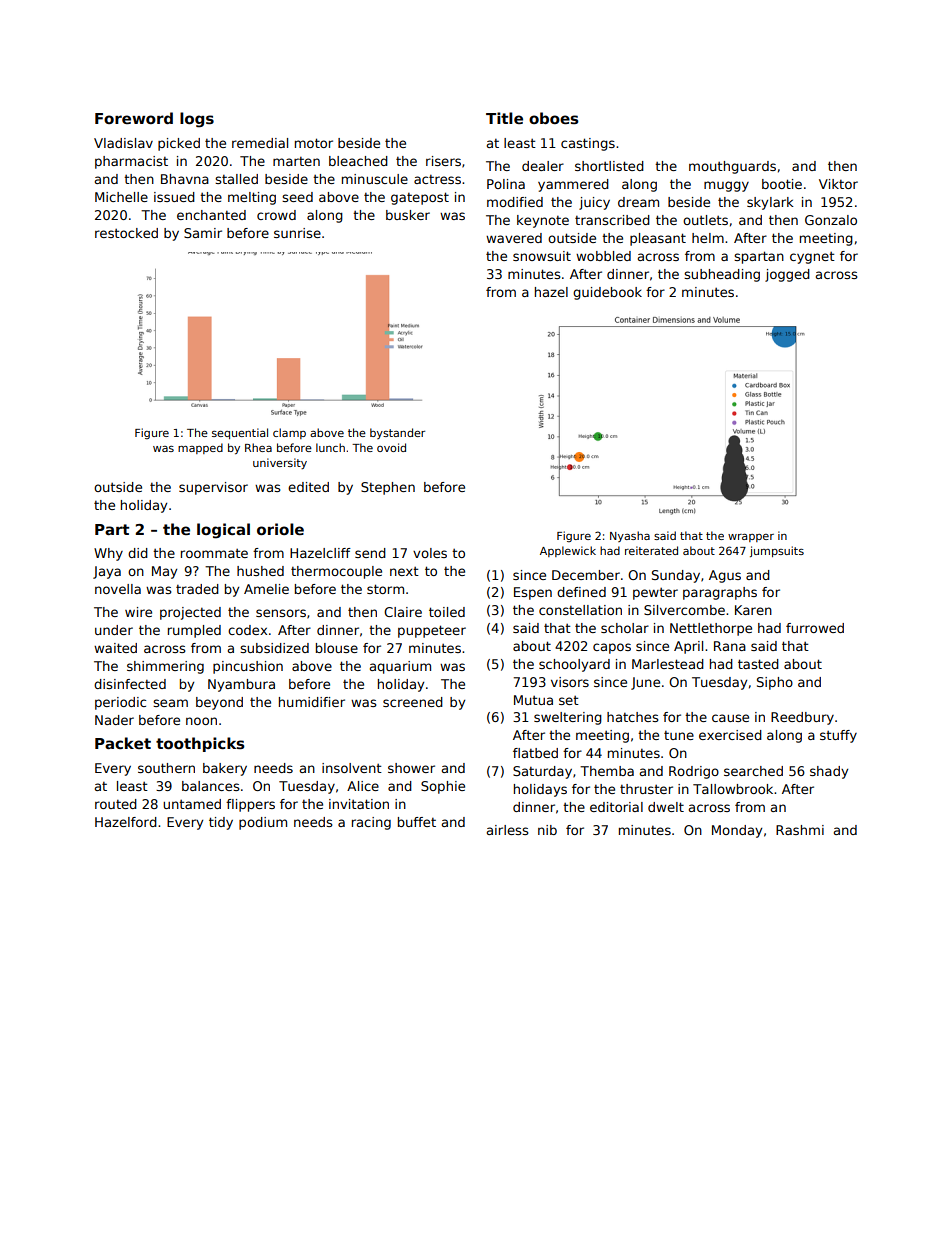 The image size is (952, 1233). Describe the element at coordinates (568, 551) in the page. I see `Applewick` at that location.
